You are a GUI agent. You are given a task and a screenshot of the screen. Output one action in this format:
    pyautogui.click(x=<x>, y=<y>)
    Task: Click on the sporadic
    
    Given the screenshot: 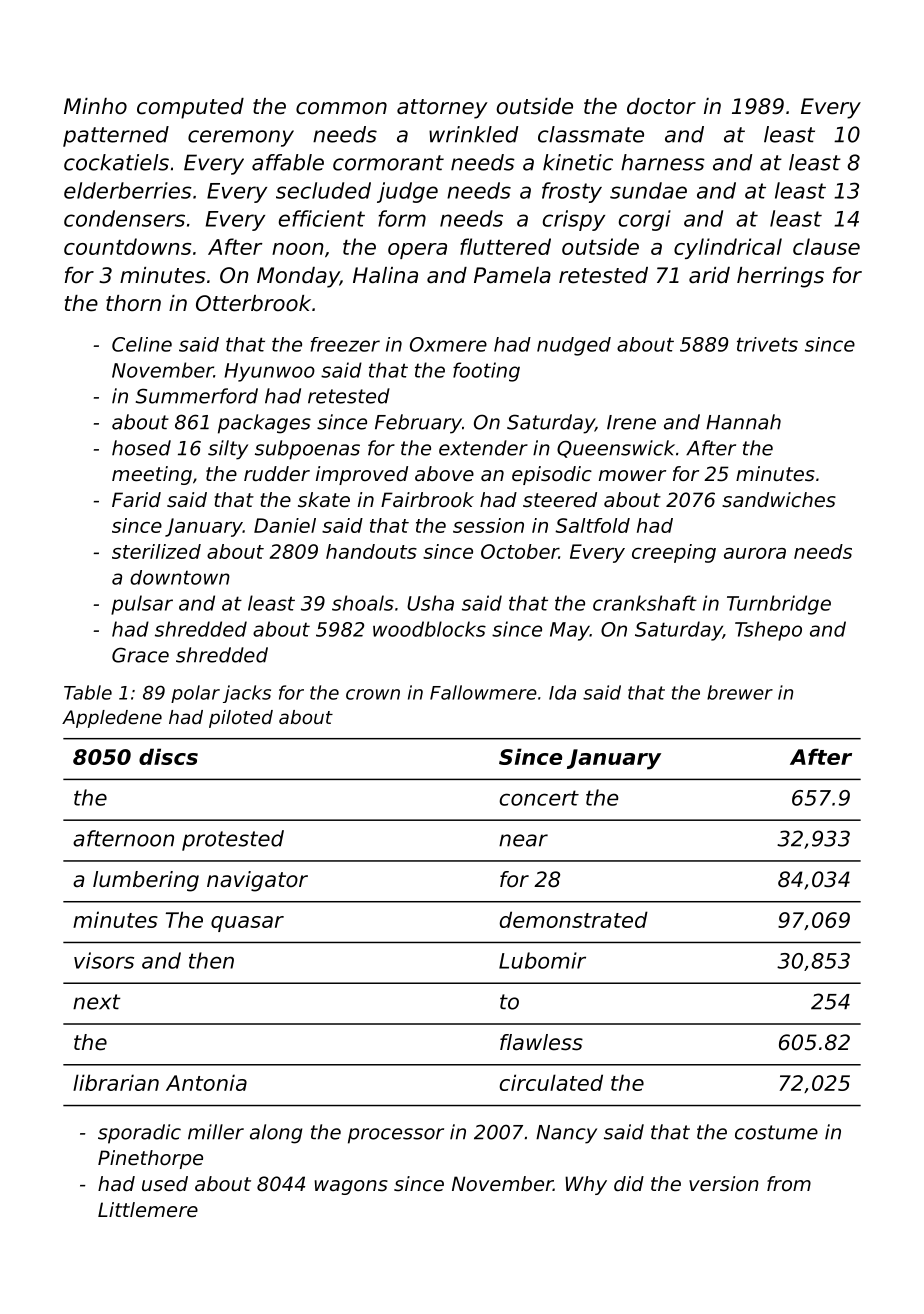 What is the action you would take?
    pyautogui.click(x=139, y=1134)
